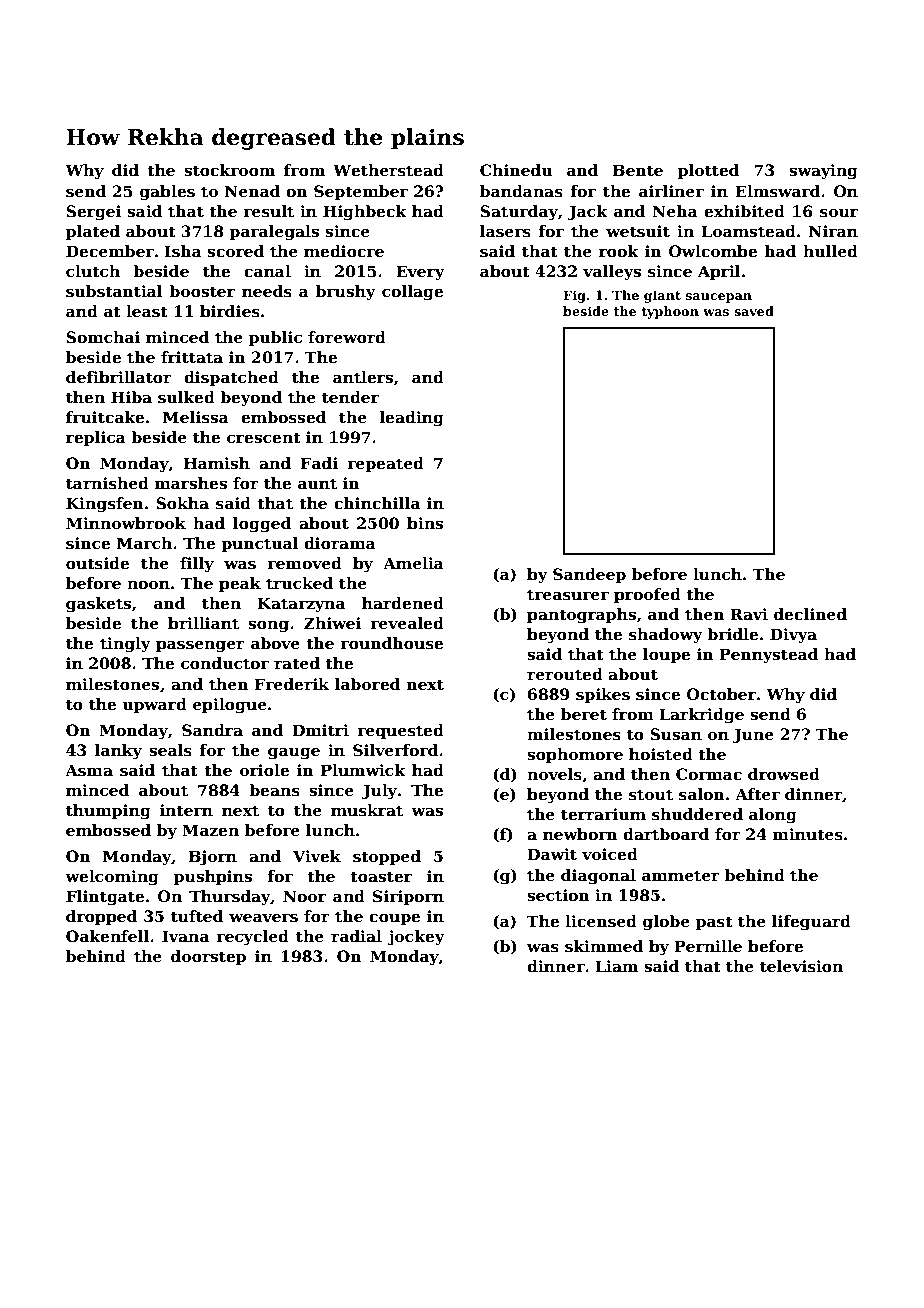  I want to click on section, so click(558, 895).
